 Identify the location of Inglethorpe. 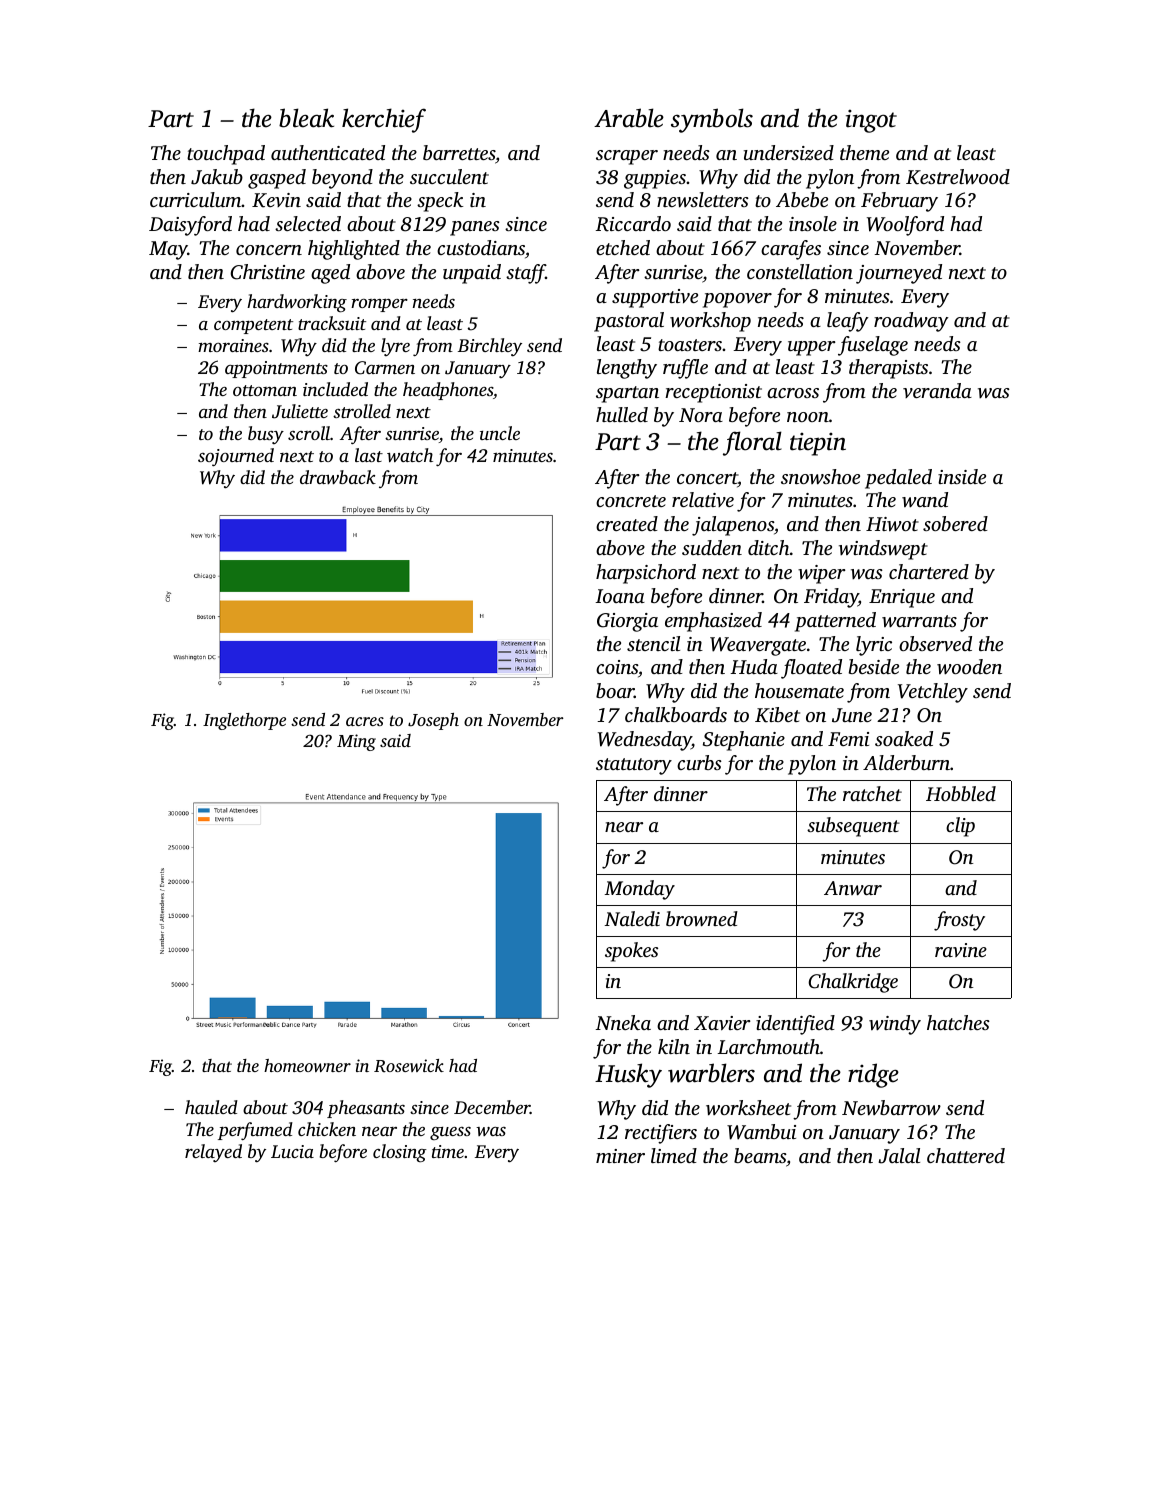
(244, 721).
